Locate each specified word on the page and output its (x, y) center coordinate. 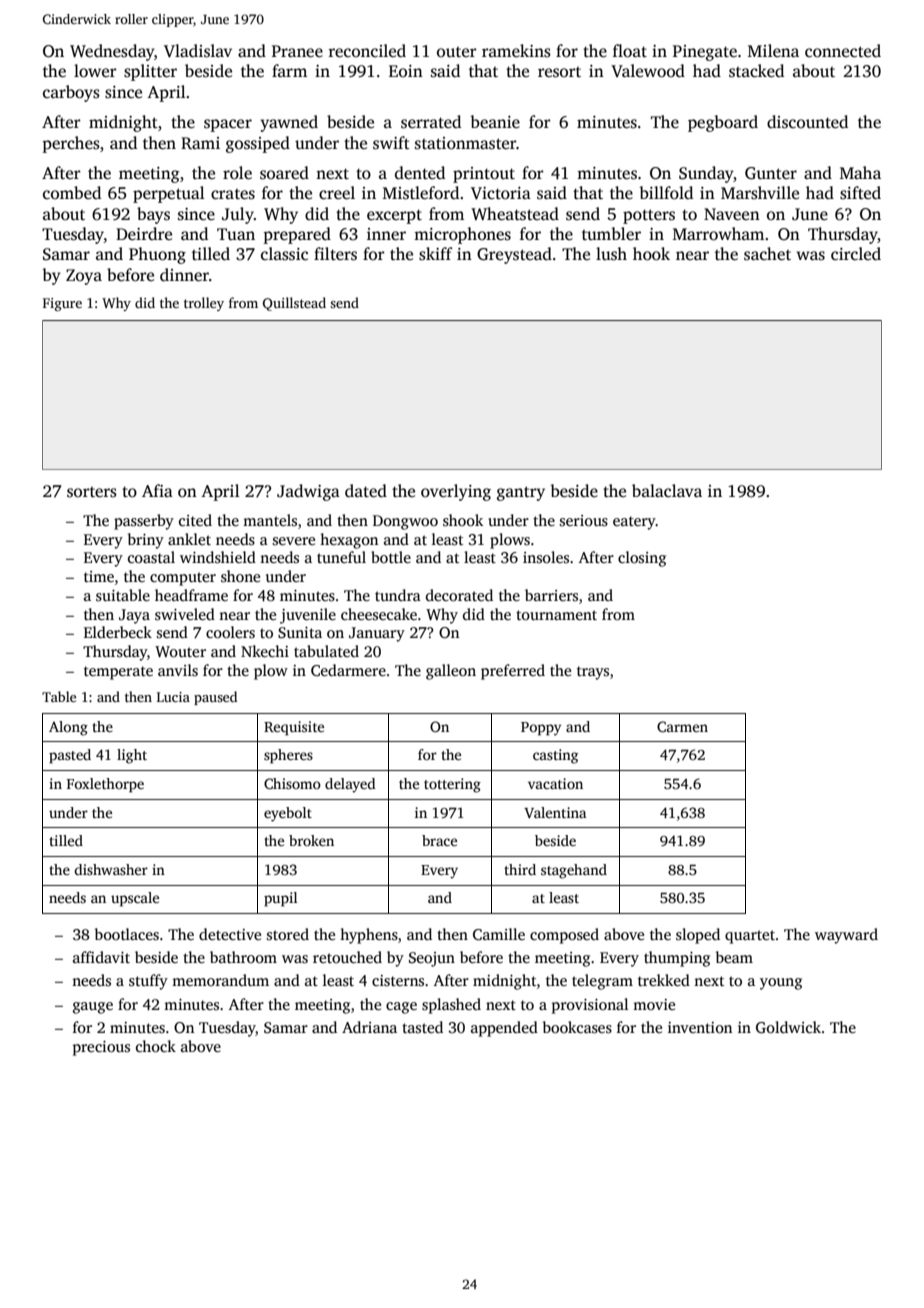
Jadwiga (308, 492)
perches (71, 144)
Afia (157, 490)
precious (101, 1048)
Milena (773, 51)
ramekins (516, 51)
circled (856, 254)
